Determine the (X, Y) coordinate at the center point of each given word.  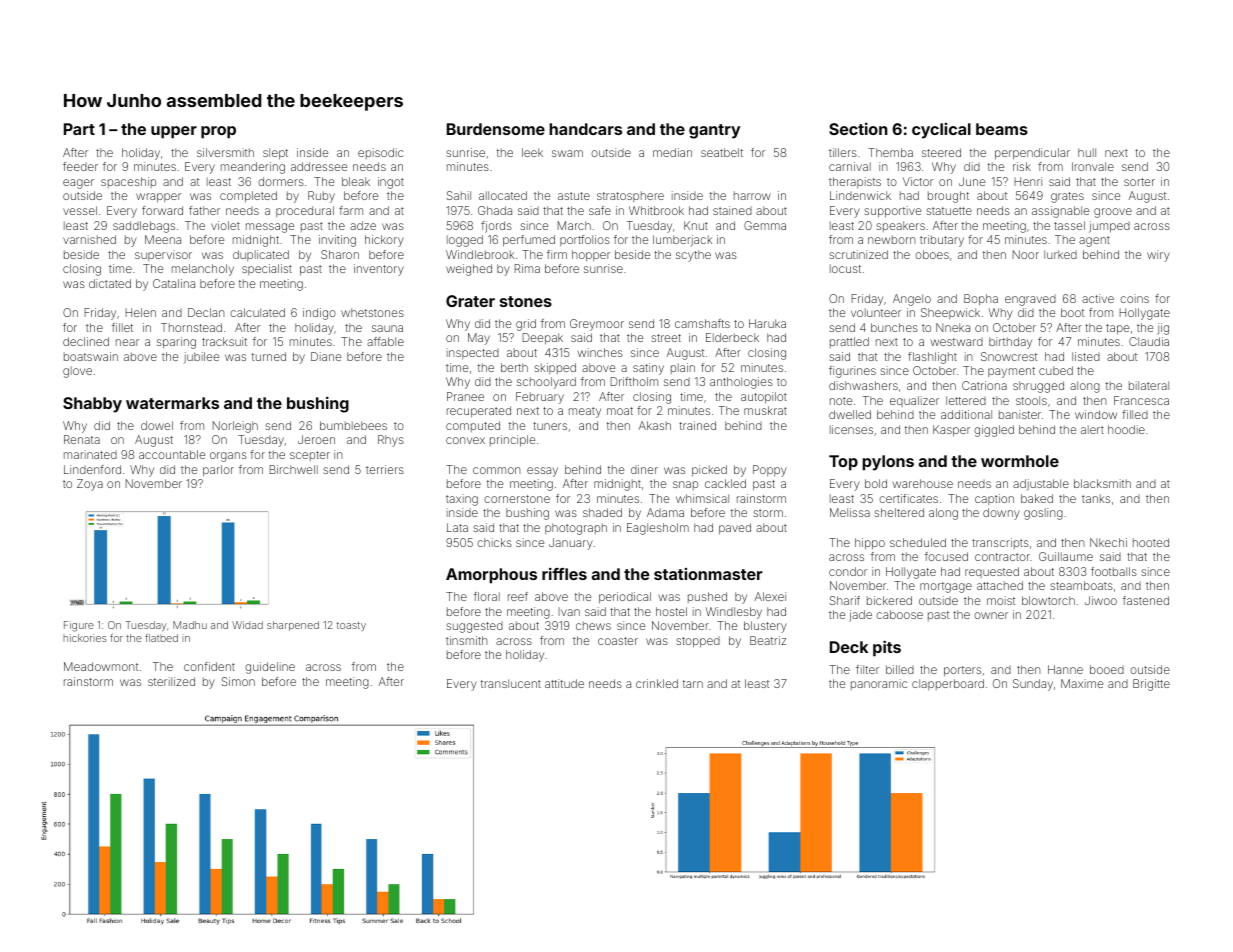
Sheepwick (950, 313)
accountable (172, 454)
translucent (511, 683)
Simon (238, 681)
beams (1002, 129)
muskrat (765, 410)
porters (962, 671)
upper (174, 132)
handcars (585, 129)
